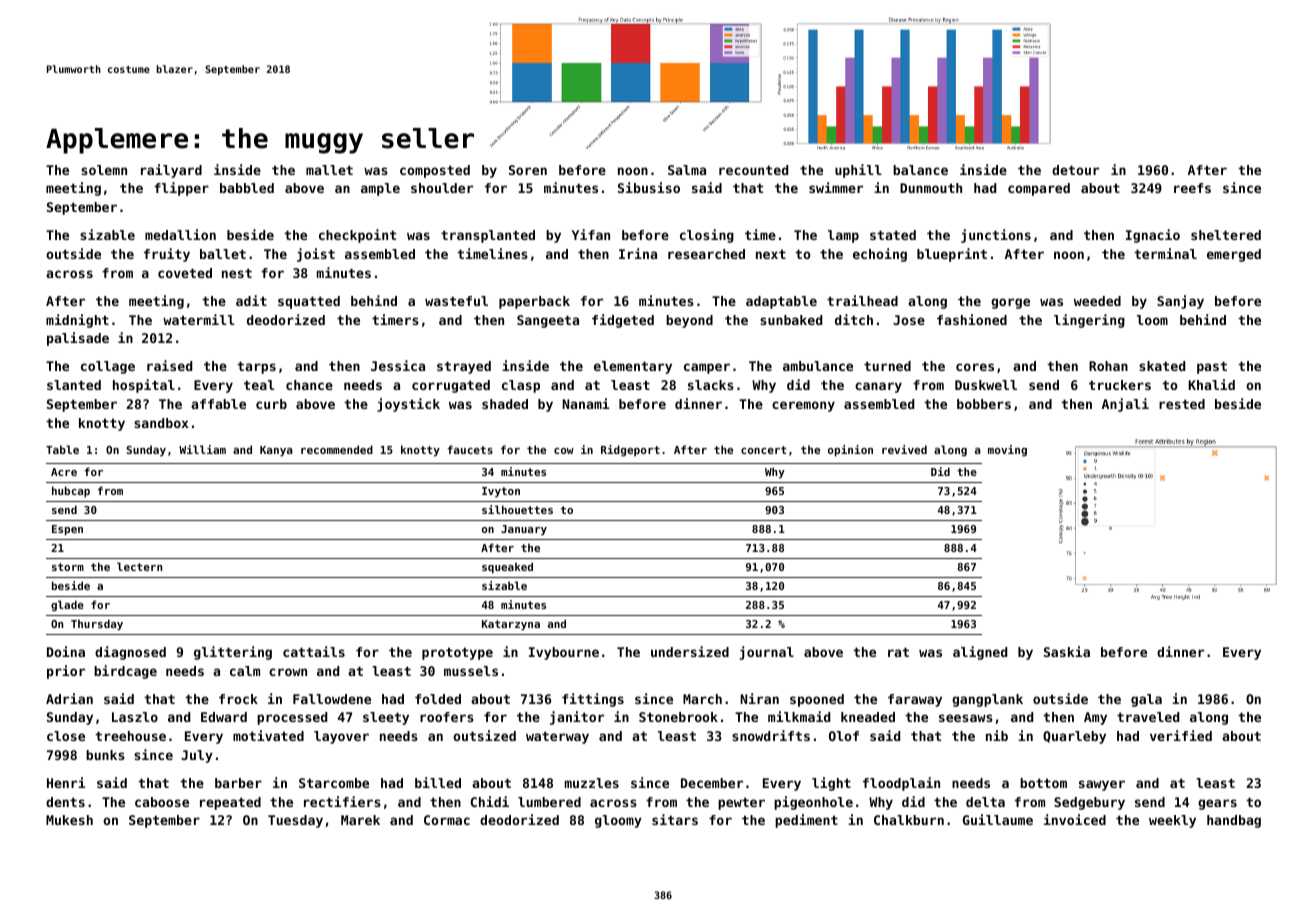 This screenshot has width=1308, height=924. I want to click on close, so click(66, 736).
